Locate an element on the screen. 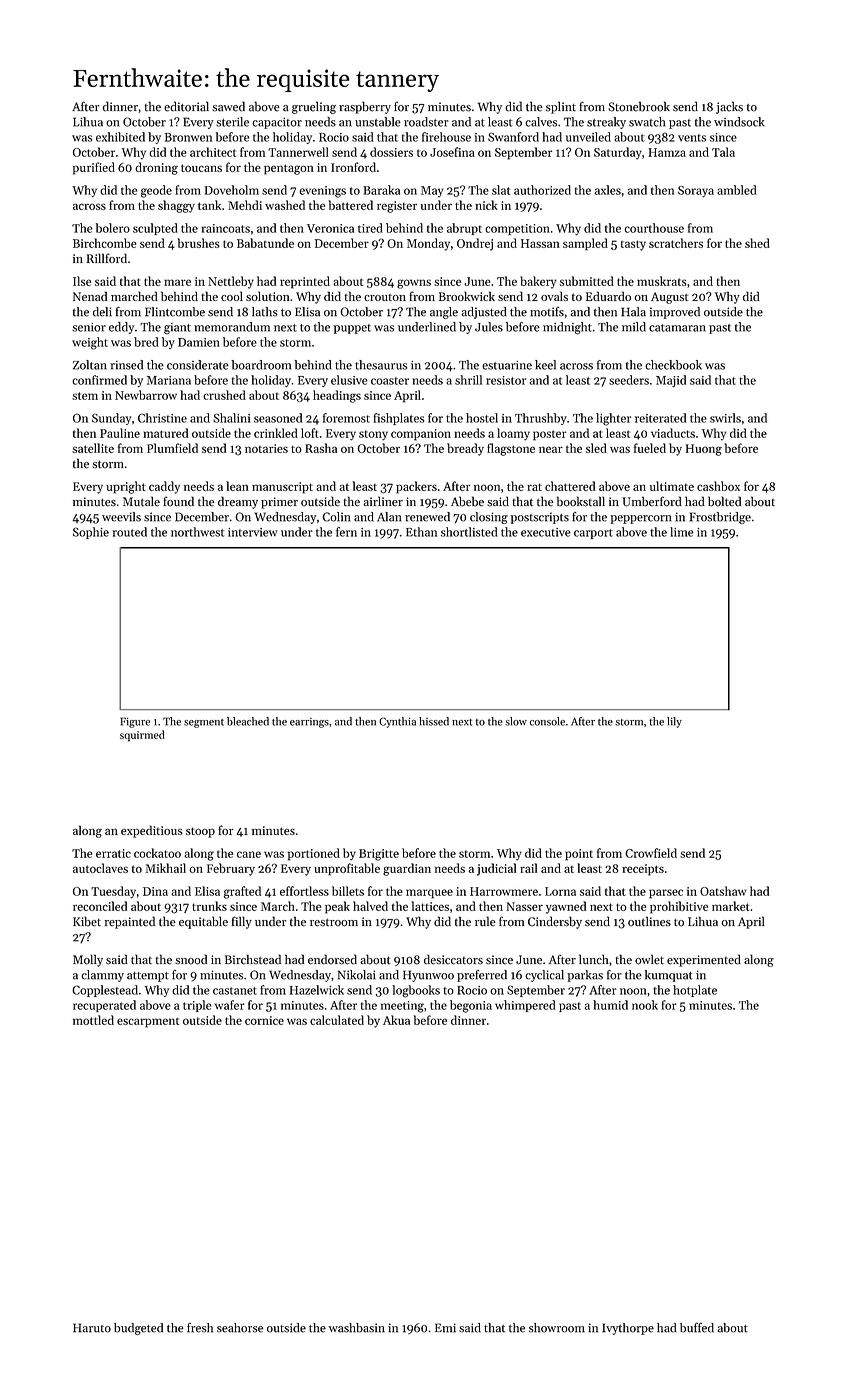 This screenshot has height=1400, width=849. northwest is located at coordinates (197, 532).
